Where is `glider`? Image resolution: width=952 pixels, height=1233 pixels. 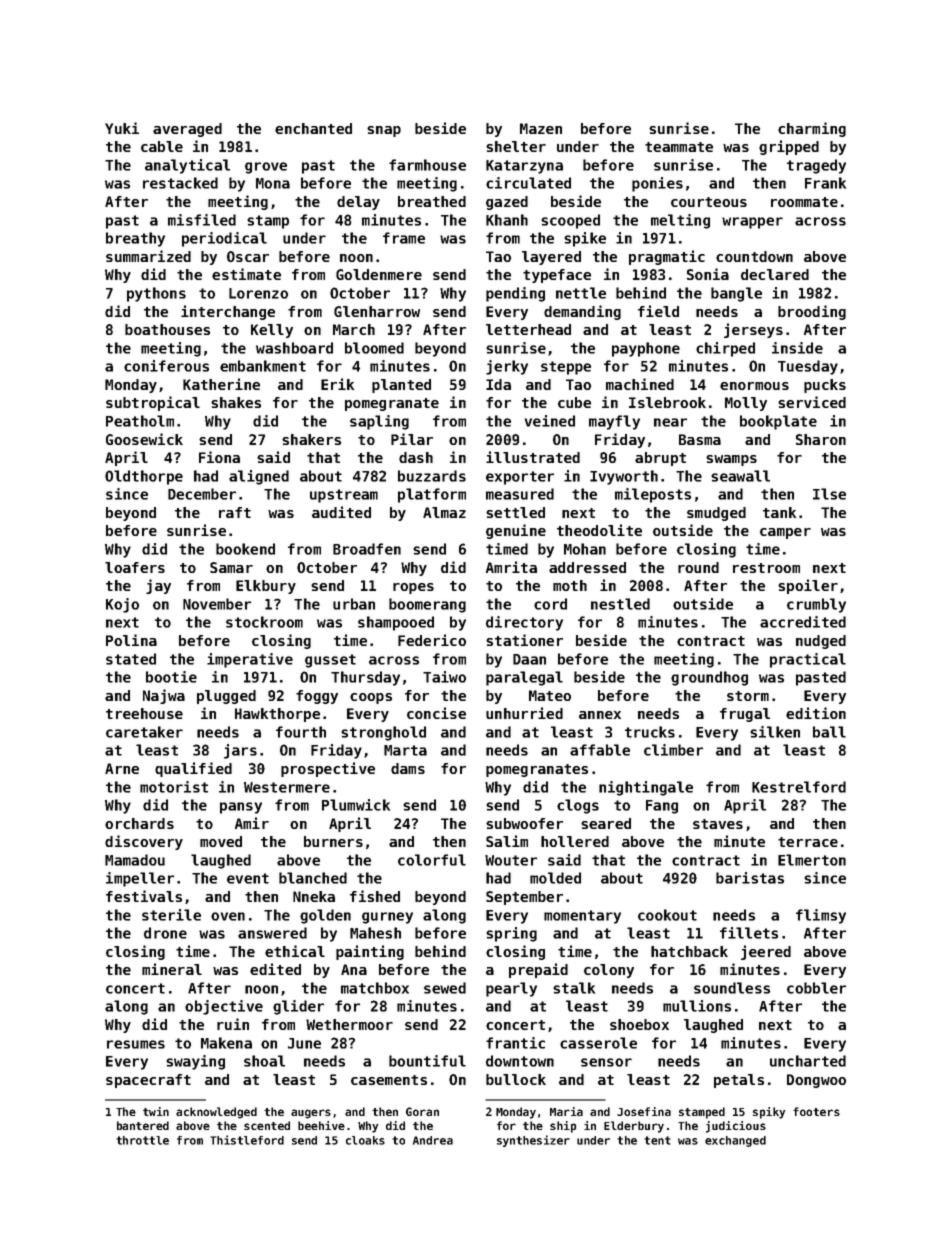
glider is located at coordinates (298, 1007).
